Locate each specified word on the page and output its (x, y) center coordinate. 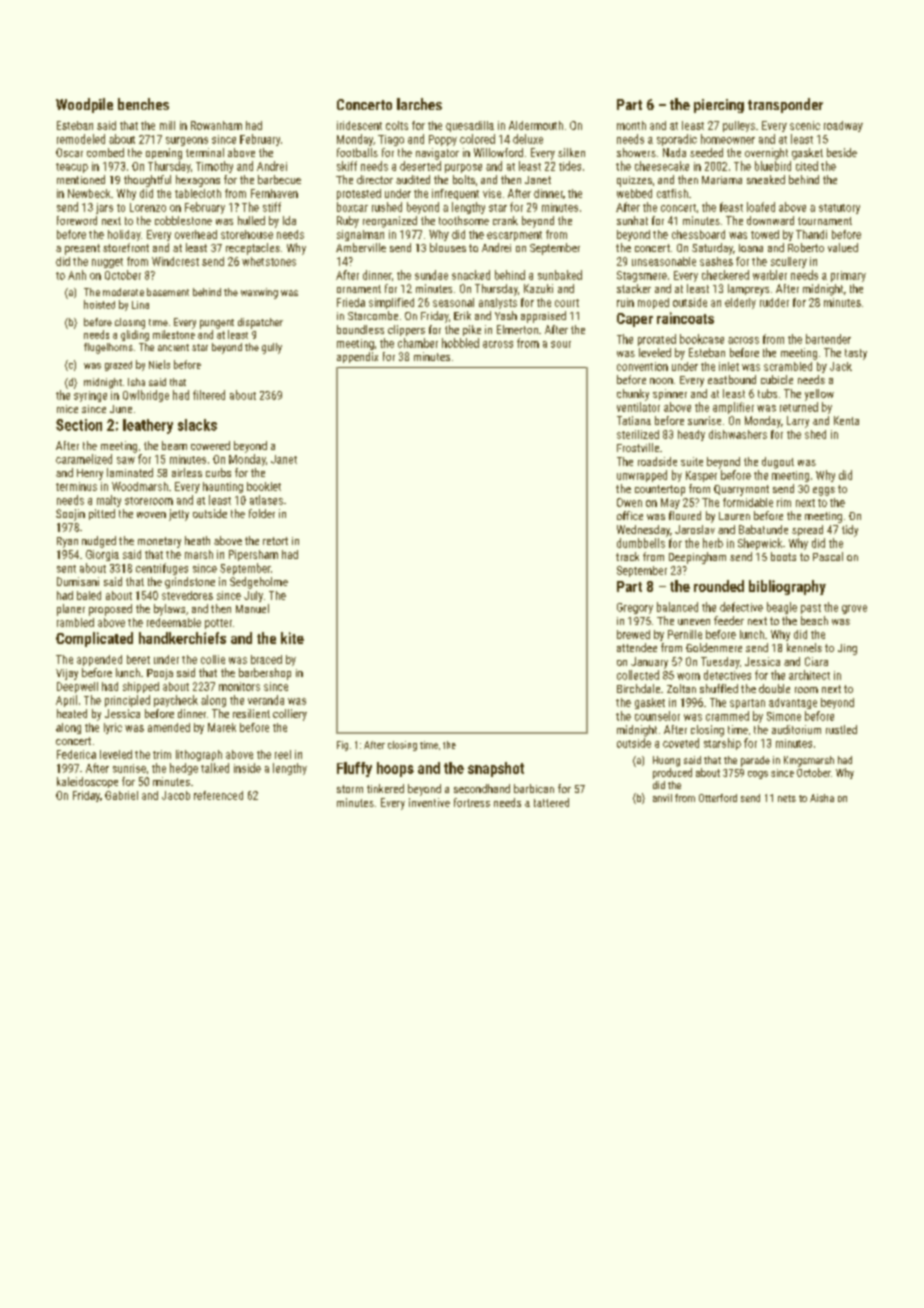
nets (787, 798)
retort (275, 541)
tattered (551, 802)
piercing (719, 106)
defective (741, 607)
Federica (76, 754)
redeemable (174, 622)
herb (713, 543)
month (631, 125)
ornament (359, 289)
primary (848, 276)
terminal (205, 152)
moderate (123, 292)
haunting (223, 487)
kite (292, 638)
